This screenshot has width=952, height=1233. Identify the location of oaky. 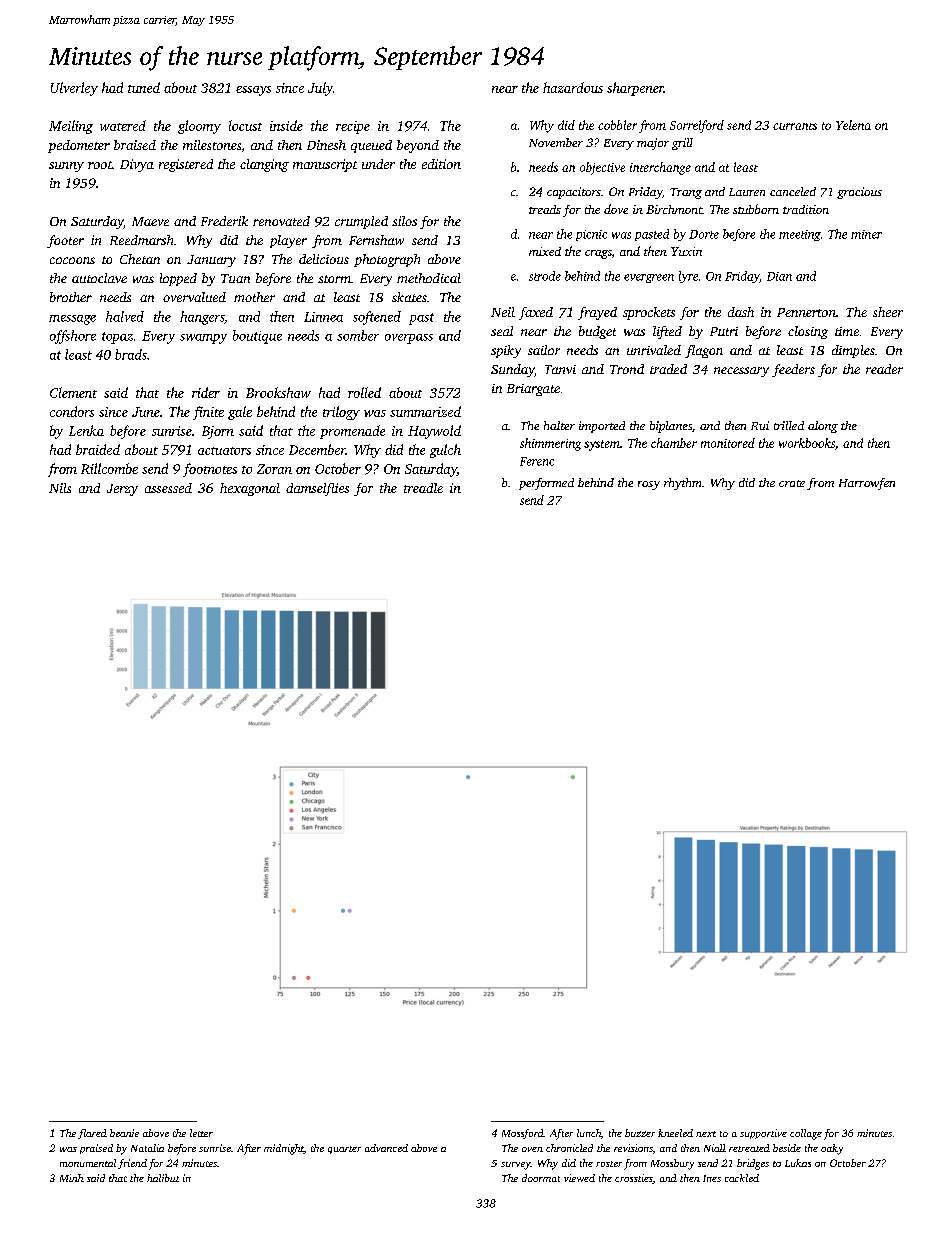
(832, 1149).
